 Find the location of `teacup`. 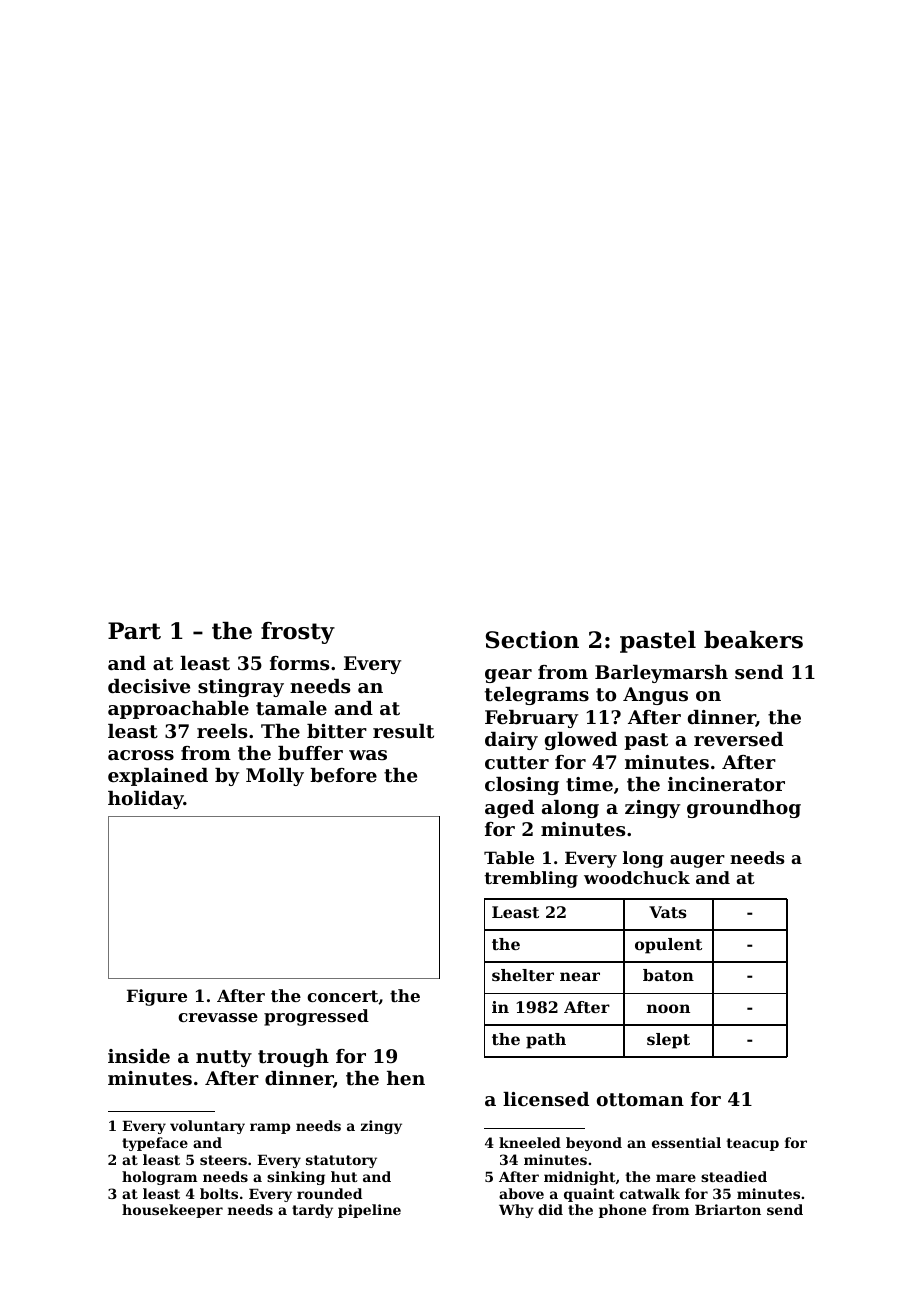

teacup is located at coordinates (753, 1144).
